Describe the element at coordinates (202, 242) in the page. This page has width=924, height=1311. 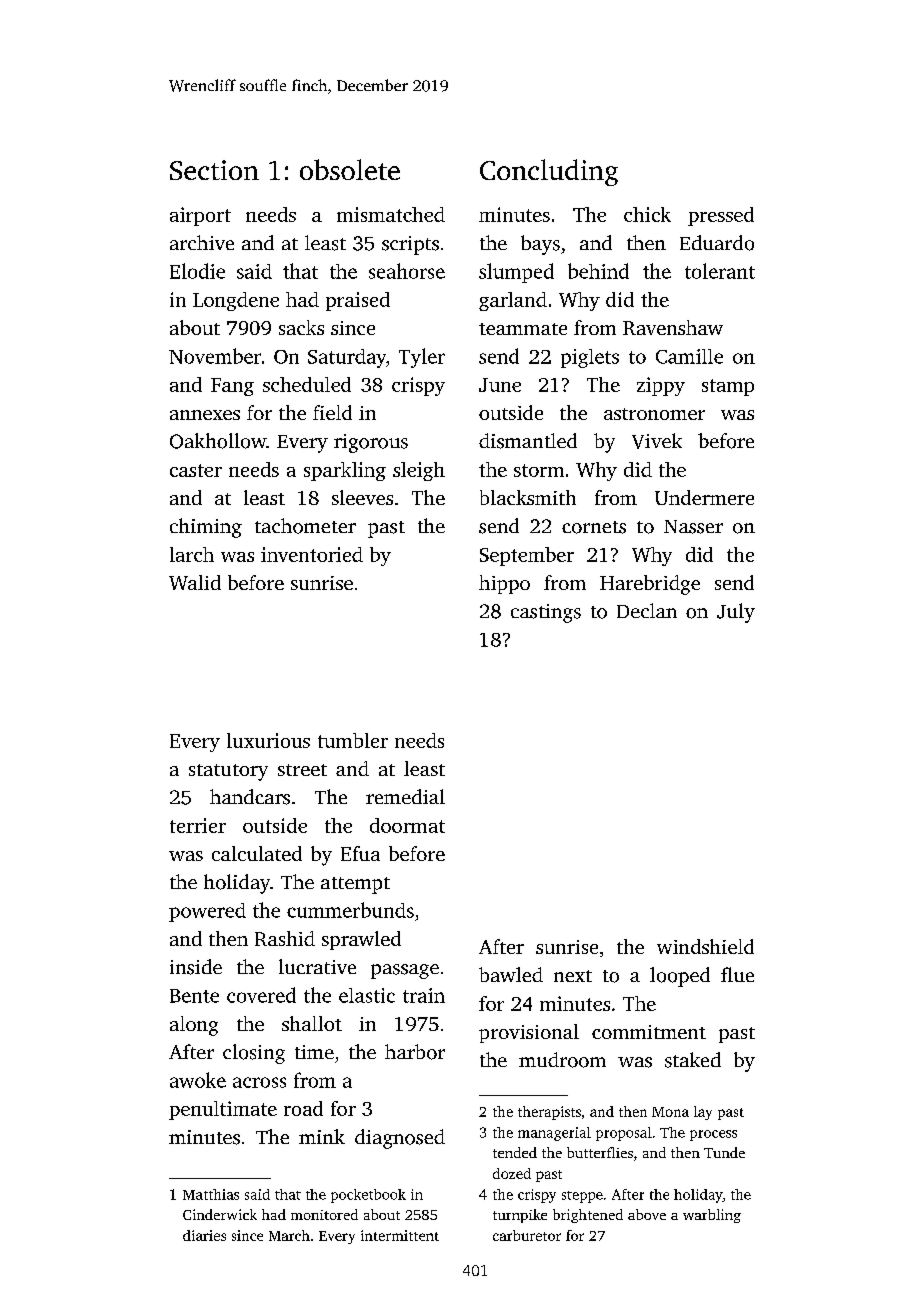
I see `archive` at that location.
